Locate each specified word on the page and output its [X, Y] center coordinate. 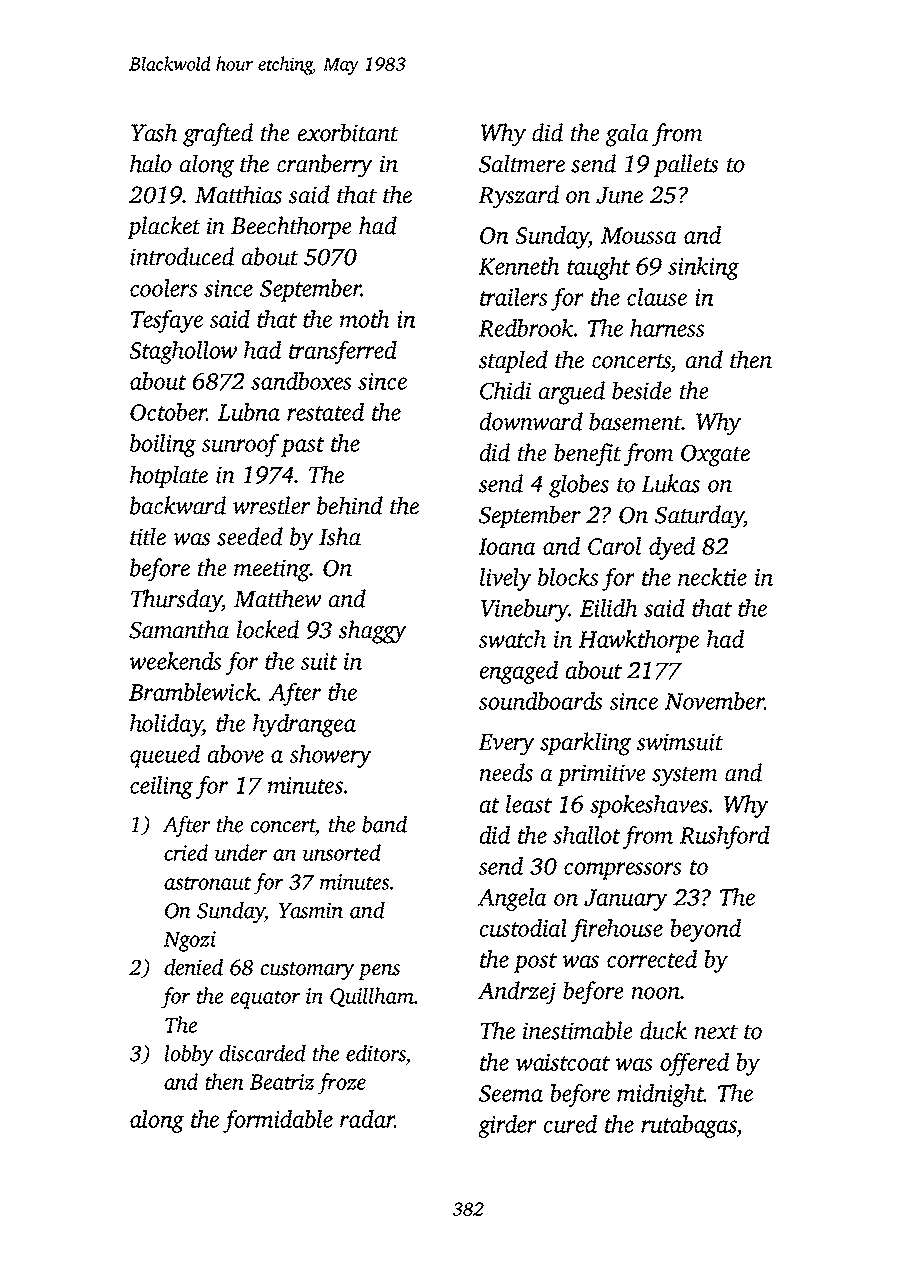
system [685, 777]
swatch [512, 639]
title [148, 536]
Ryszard [518, 197]
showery [331, 756]
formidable [278, 1121]
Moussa [639, 235]
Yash [154, 132]
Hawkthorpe [638, 641]
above [236, 754]
